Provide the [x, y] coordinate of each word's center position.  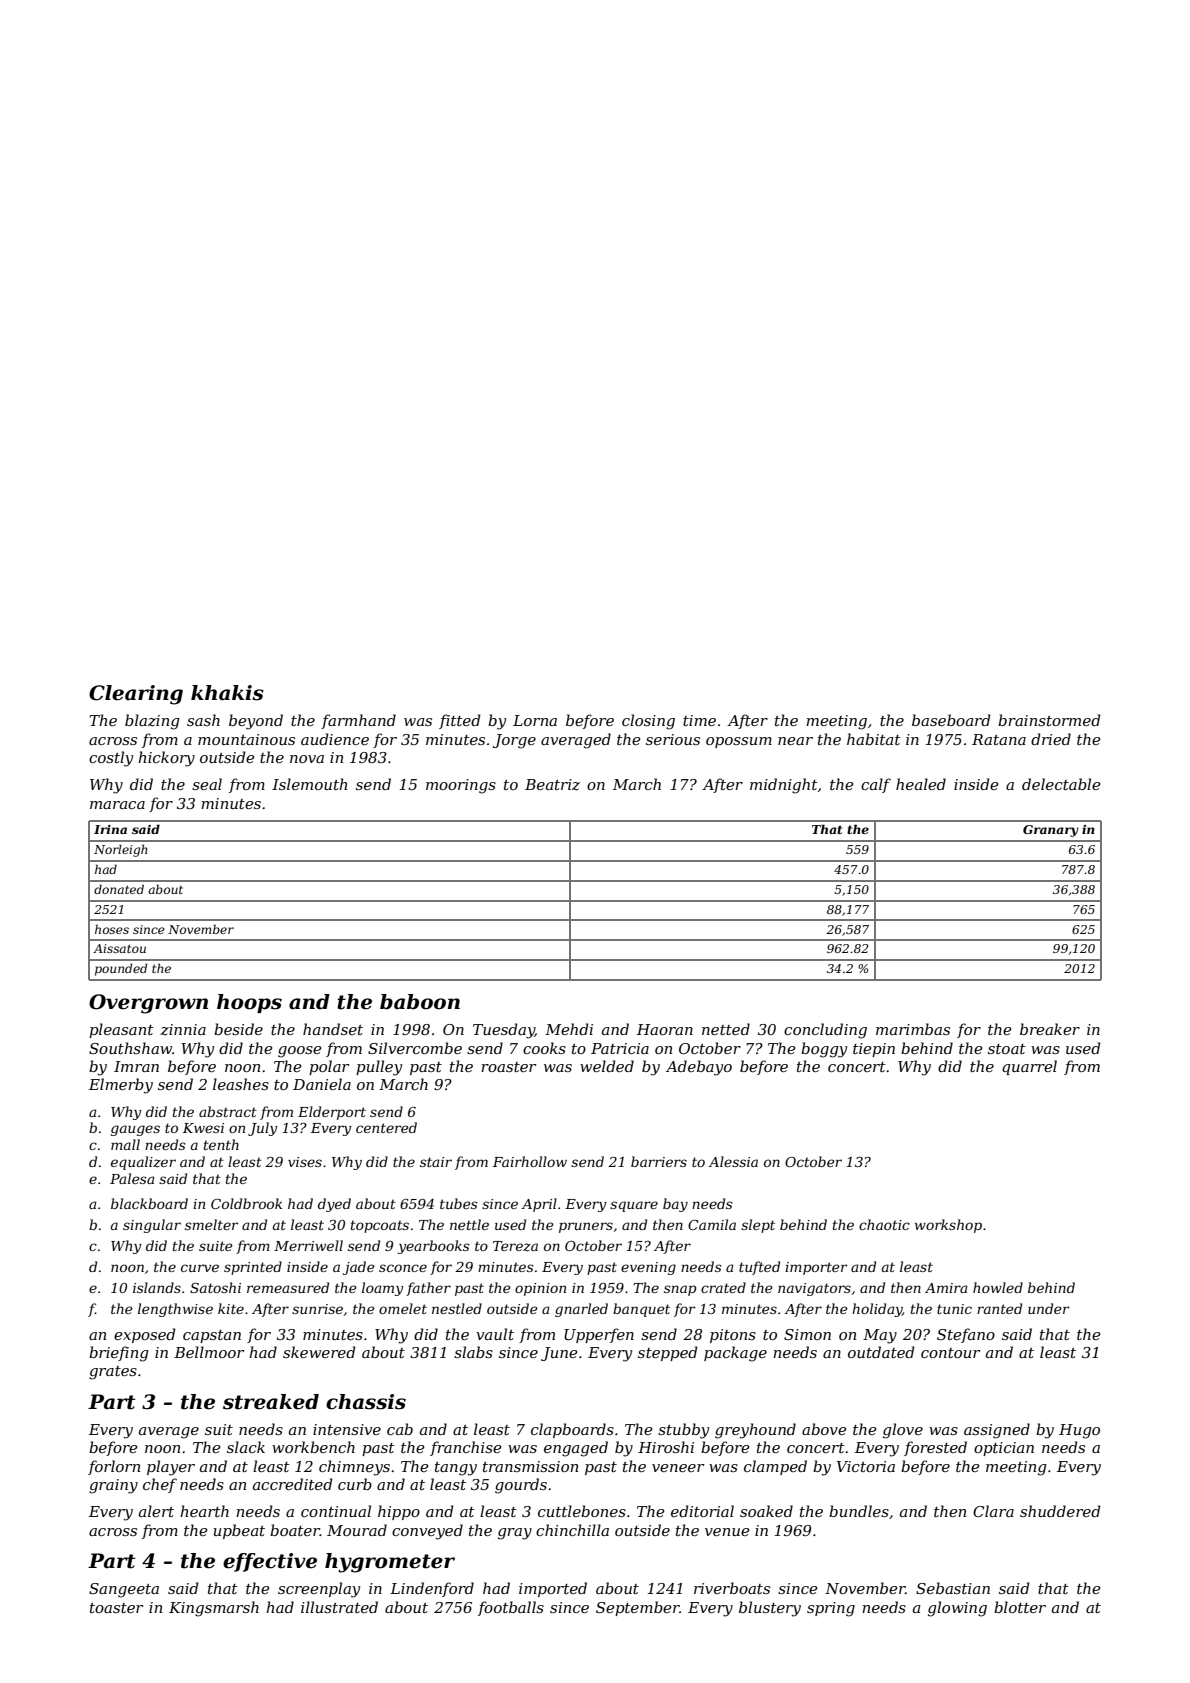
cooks [544, 1048]
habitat [874, 739]
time [699, 720]
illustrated [339, 1607]
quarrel [1029, 1067]
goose [299, 1052]
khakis [227, 693]
